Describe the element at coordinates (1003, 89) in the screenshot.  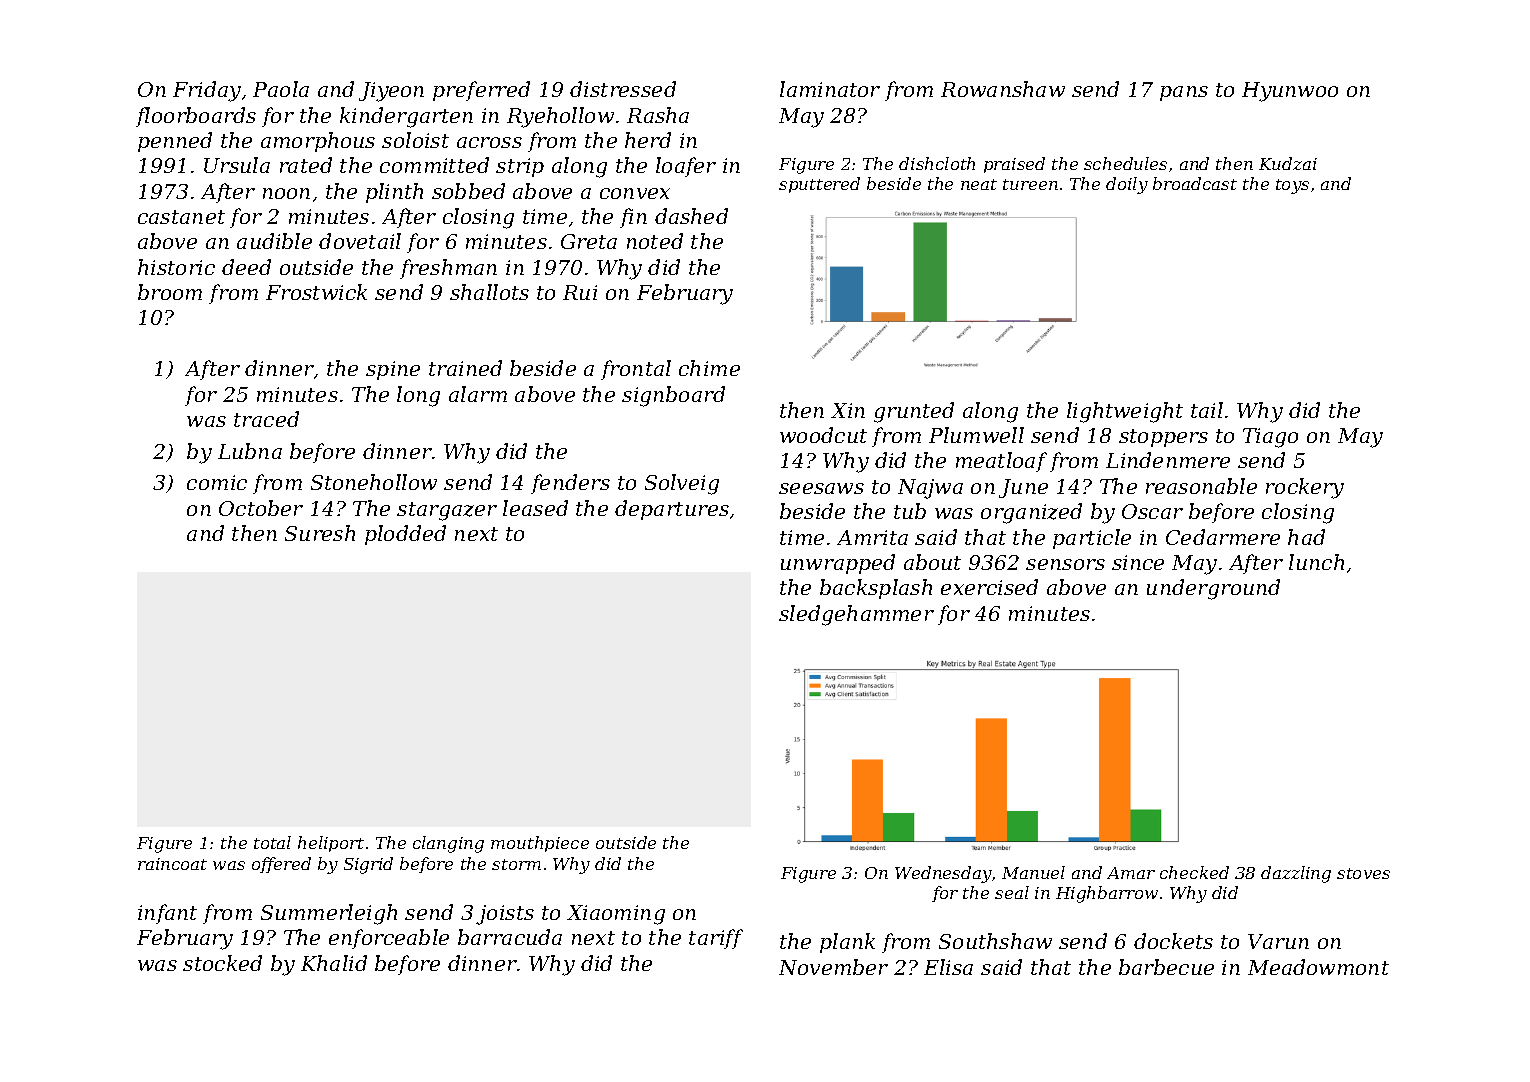
I see `Rowanshaw` at that location.
